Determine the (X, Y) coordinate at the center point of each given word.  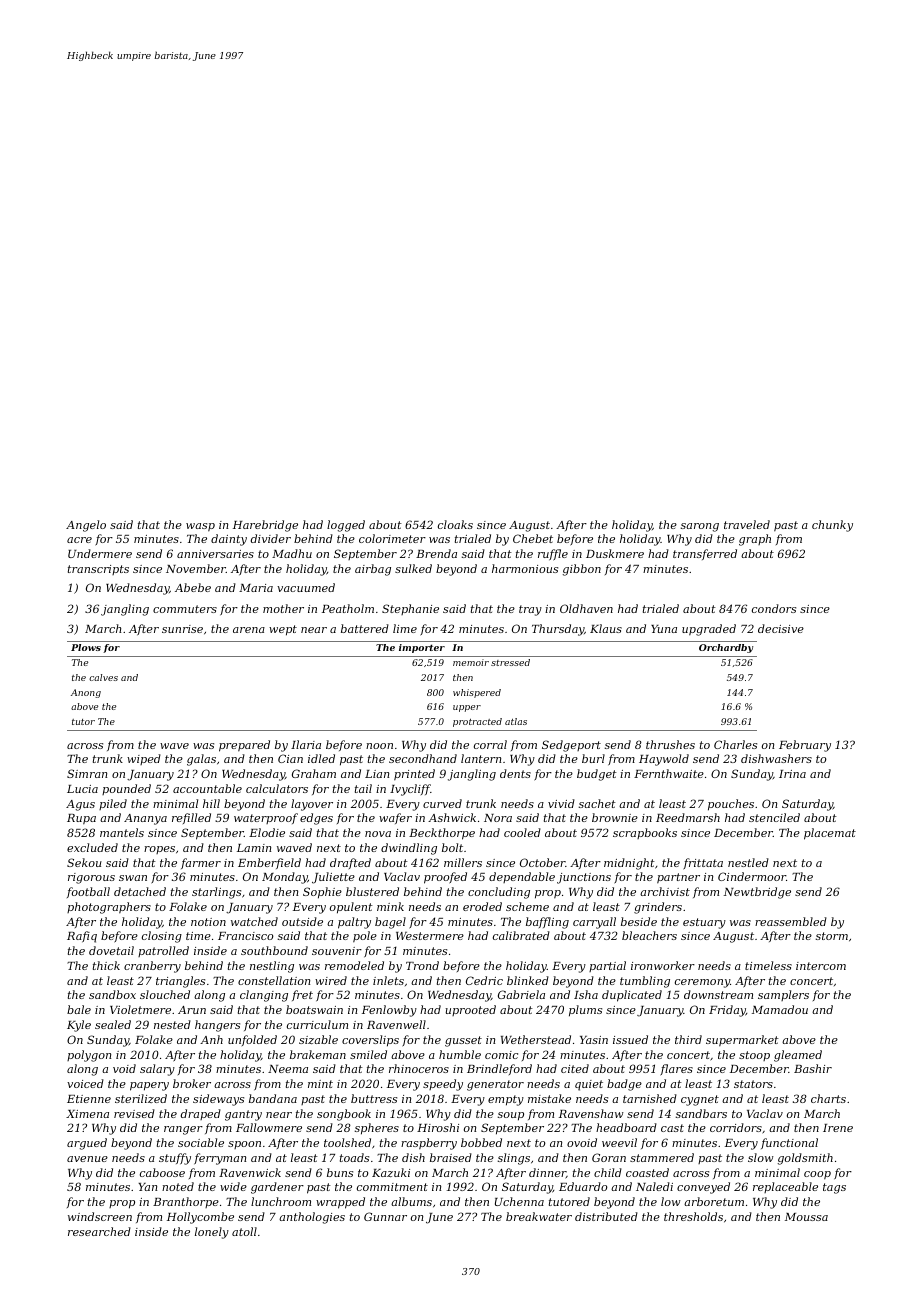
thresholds (693, 1216)
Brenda (436, 553)
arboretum (714, 1201)
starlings (216, 893)
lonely (212, 1233)
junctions (584, 878)
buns (340, 1172)
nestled (748, 862)
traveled (747, 524)
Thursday (558, 630)
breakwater (539, 1216)
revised (134, 1113)
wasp (200, 527)
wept (283, 630)
